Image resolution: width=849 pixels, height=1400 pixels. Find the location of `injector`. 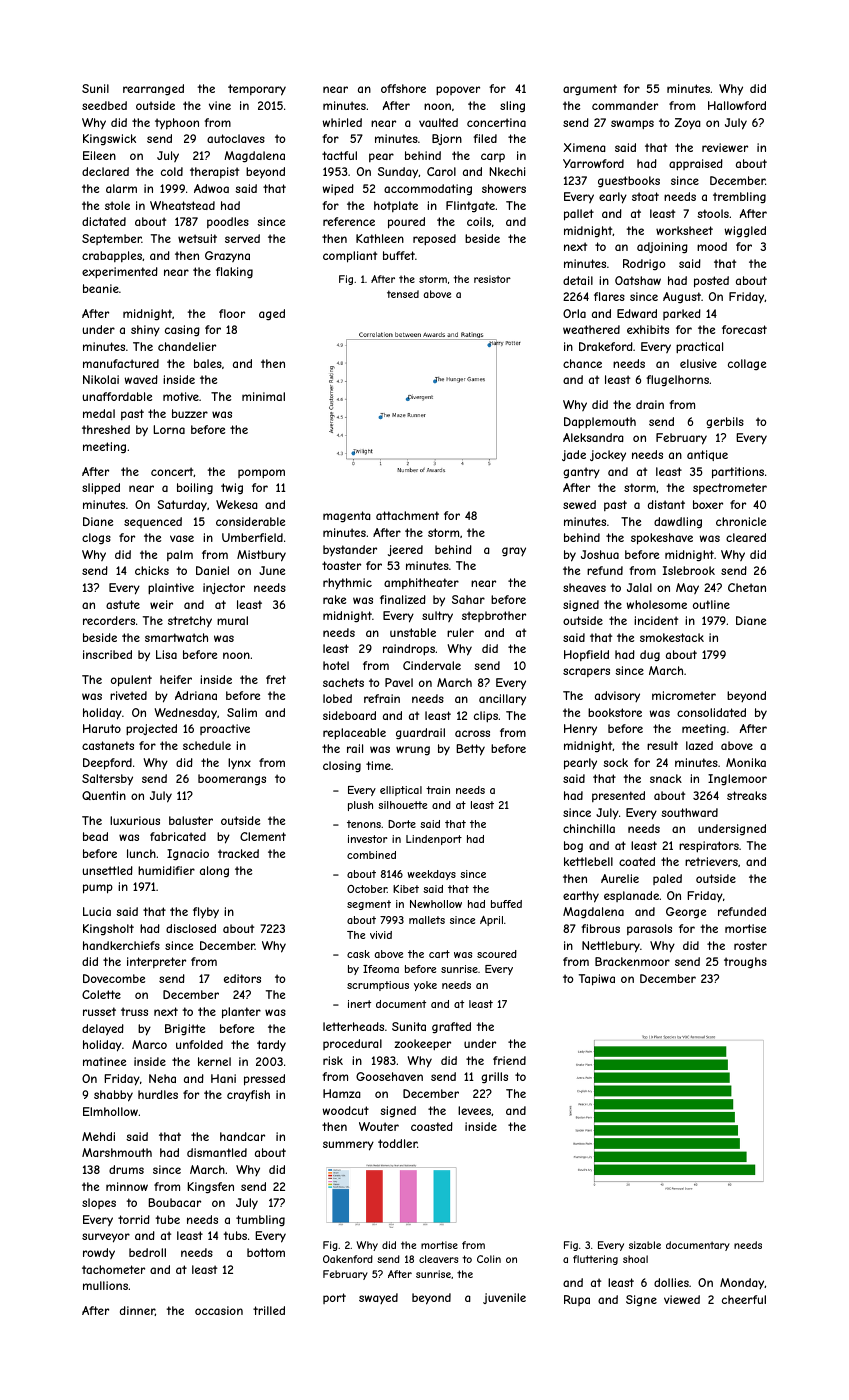

injector is located at coordinates (224, 588).
